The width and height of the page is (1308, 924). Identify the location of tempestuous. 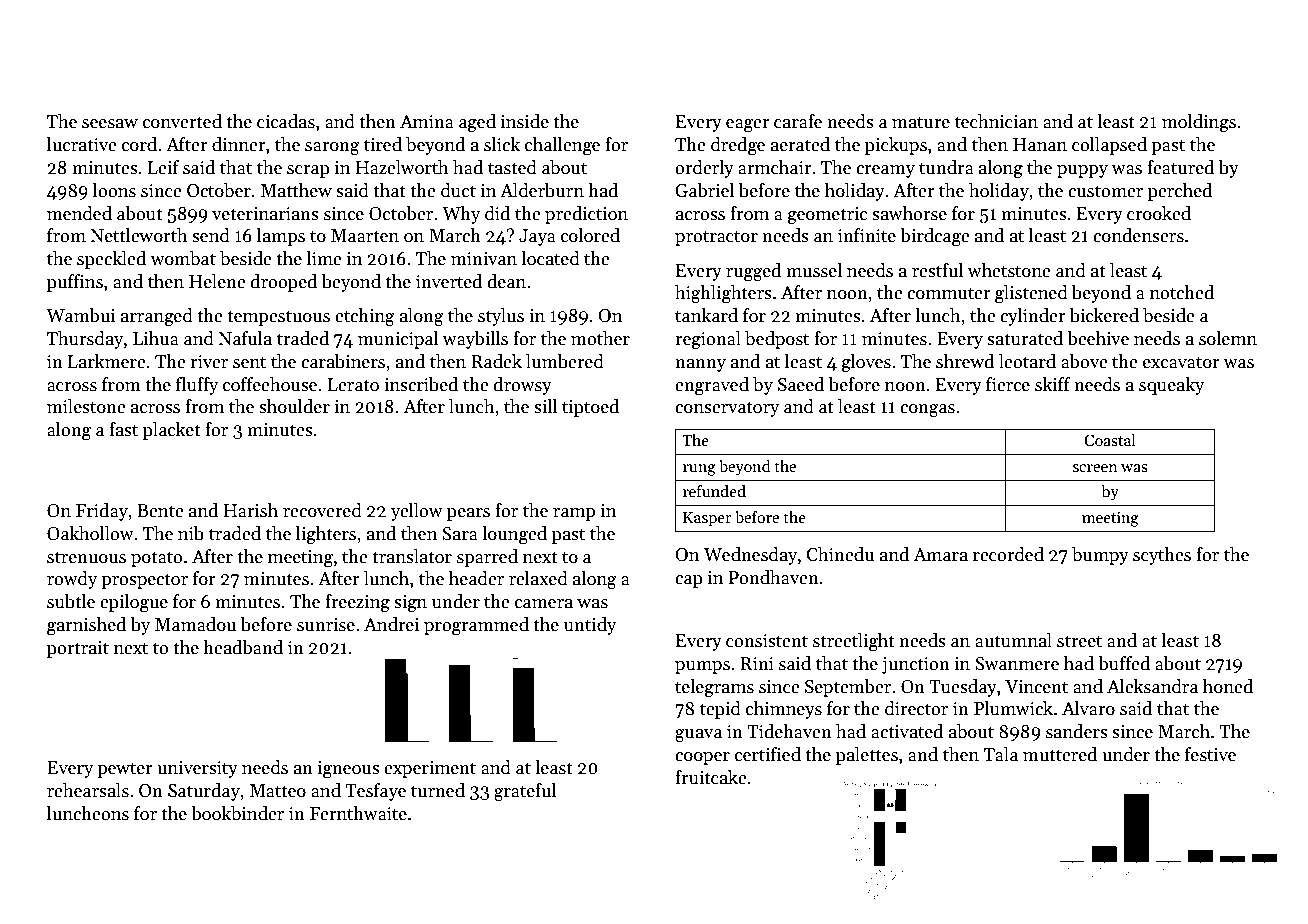
(278, 318).
